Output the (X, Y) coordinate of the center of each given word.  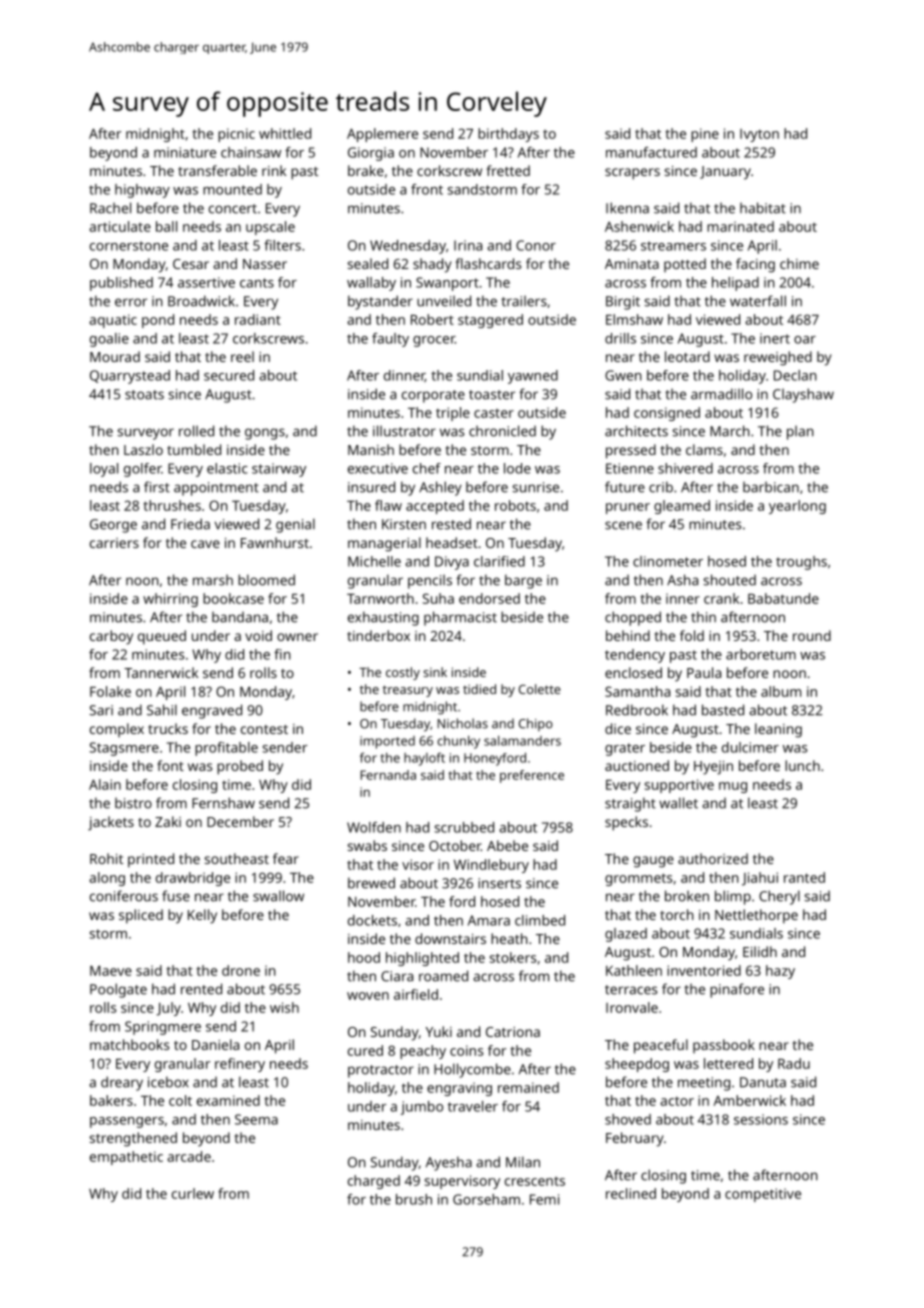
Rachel (110, 208)
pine (705, 135)
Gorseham (486, 1199)
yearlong (797, 507)
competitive (763, 1195)
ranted (804, 877)
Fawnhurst (275, 542)
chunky (458, 742)
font (170, 765)
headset (452, 542)
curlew (193, 1193)
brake (366, 170)
